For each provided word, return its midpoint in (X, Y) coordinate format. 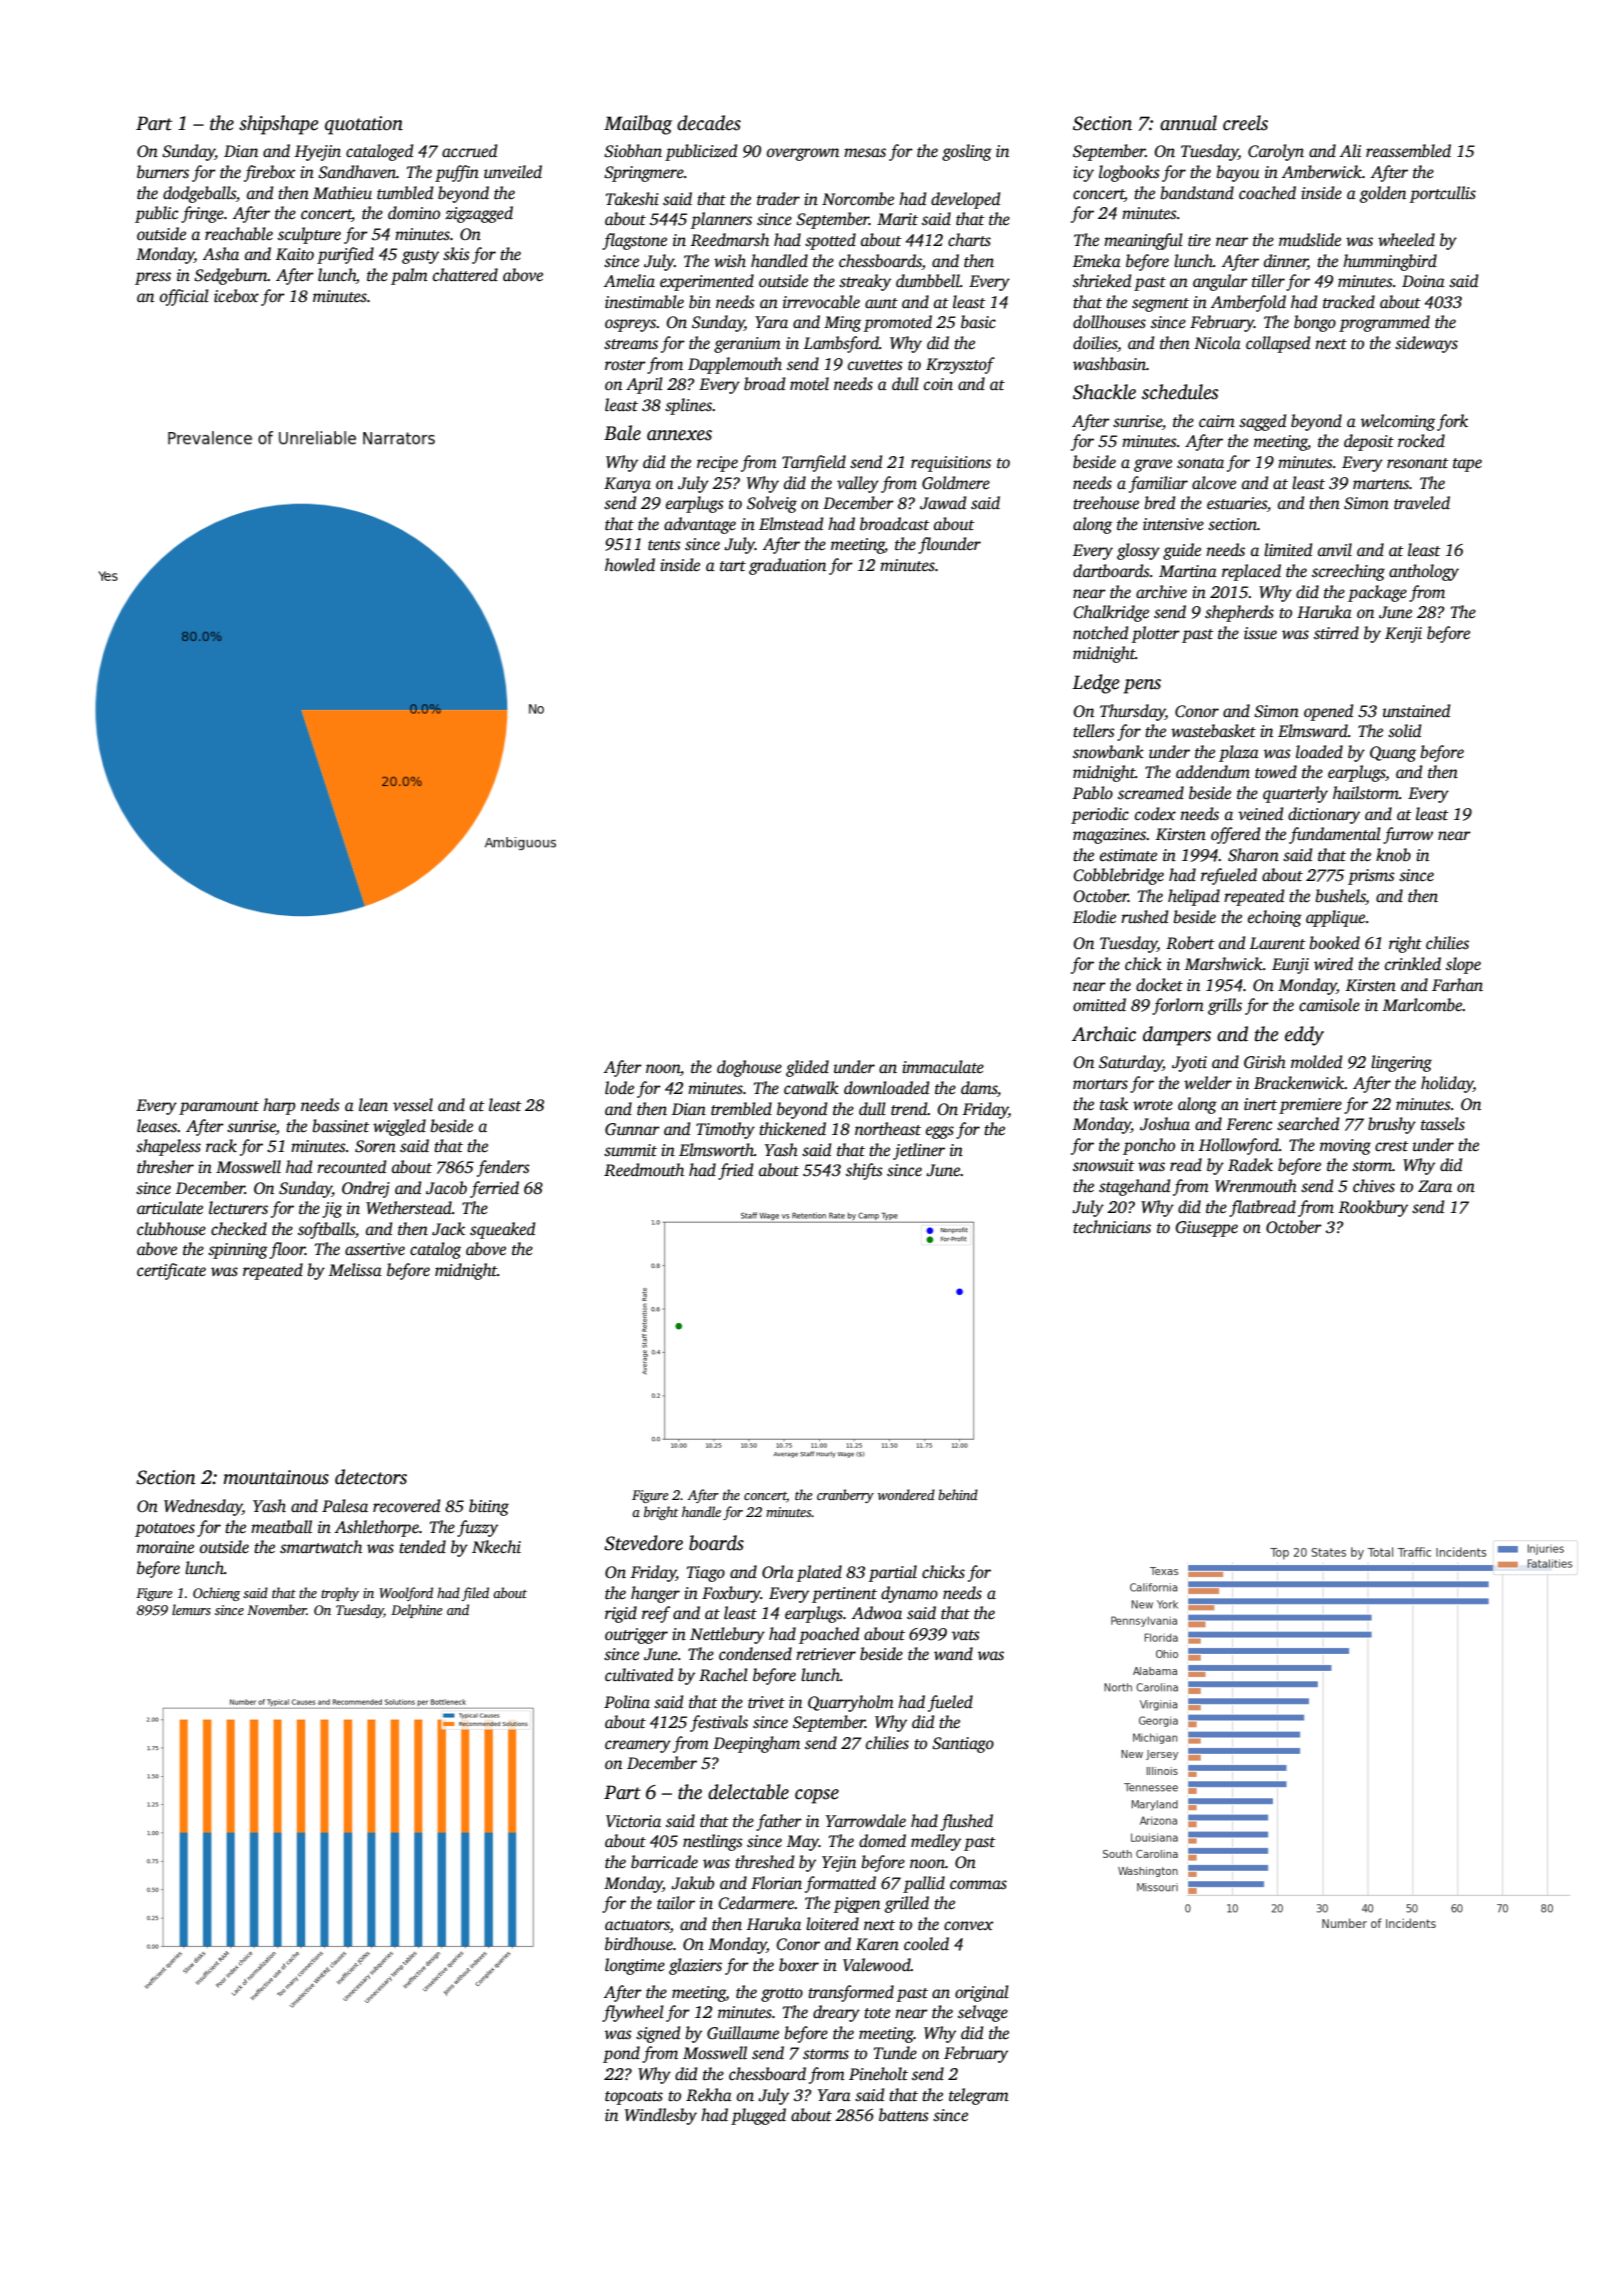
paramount (219, 1108)
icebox (236, 295)
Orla (778, 1571)
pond (621, 2054)
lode (619, 1088)
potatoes (165, 1530)
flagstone (634, 241)
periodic (1100, 815)
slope (1463, 965)
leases (157, 1126)
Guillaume (743, 2033)
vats (966, 1635)
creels (1245, 123)
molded (1316, 1062)
